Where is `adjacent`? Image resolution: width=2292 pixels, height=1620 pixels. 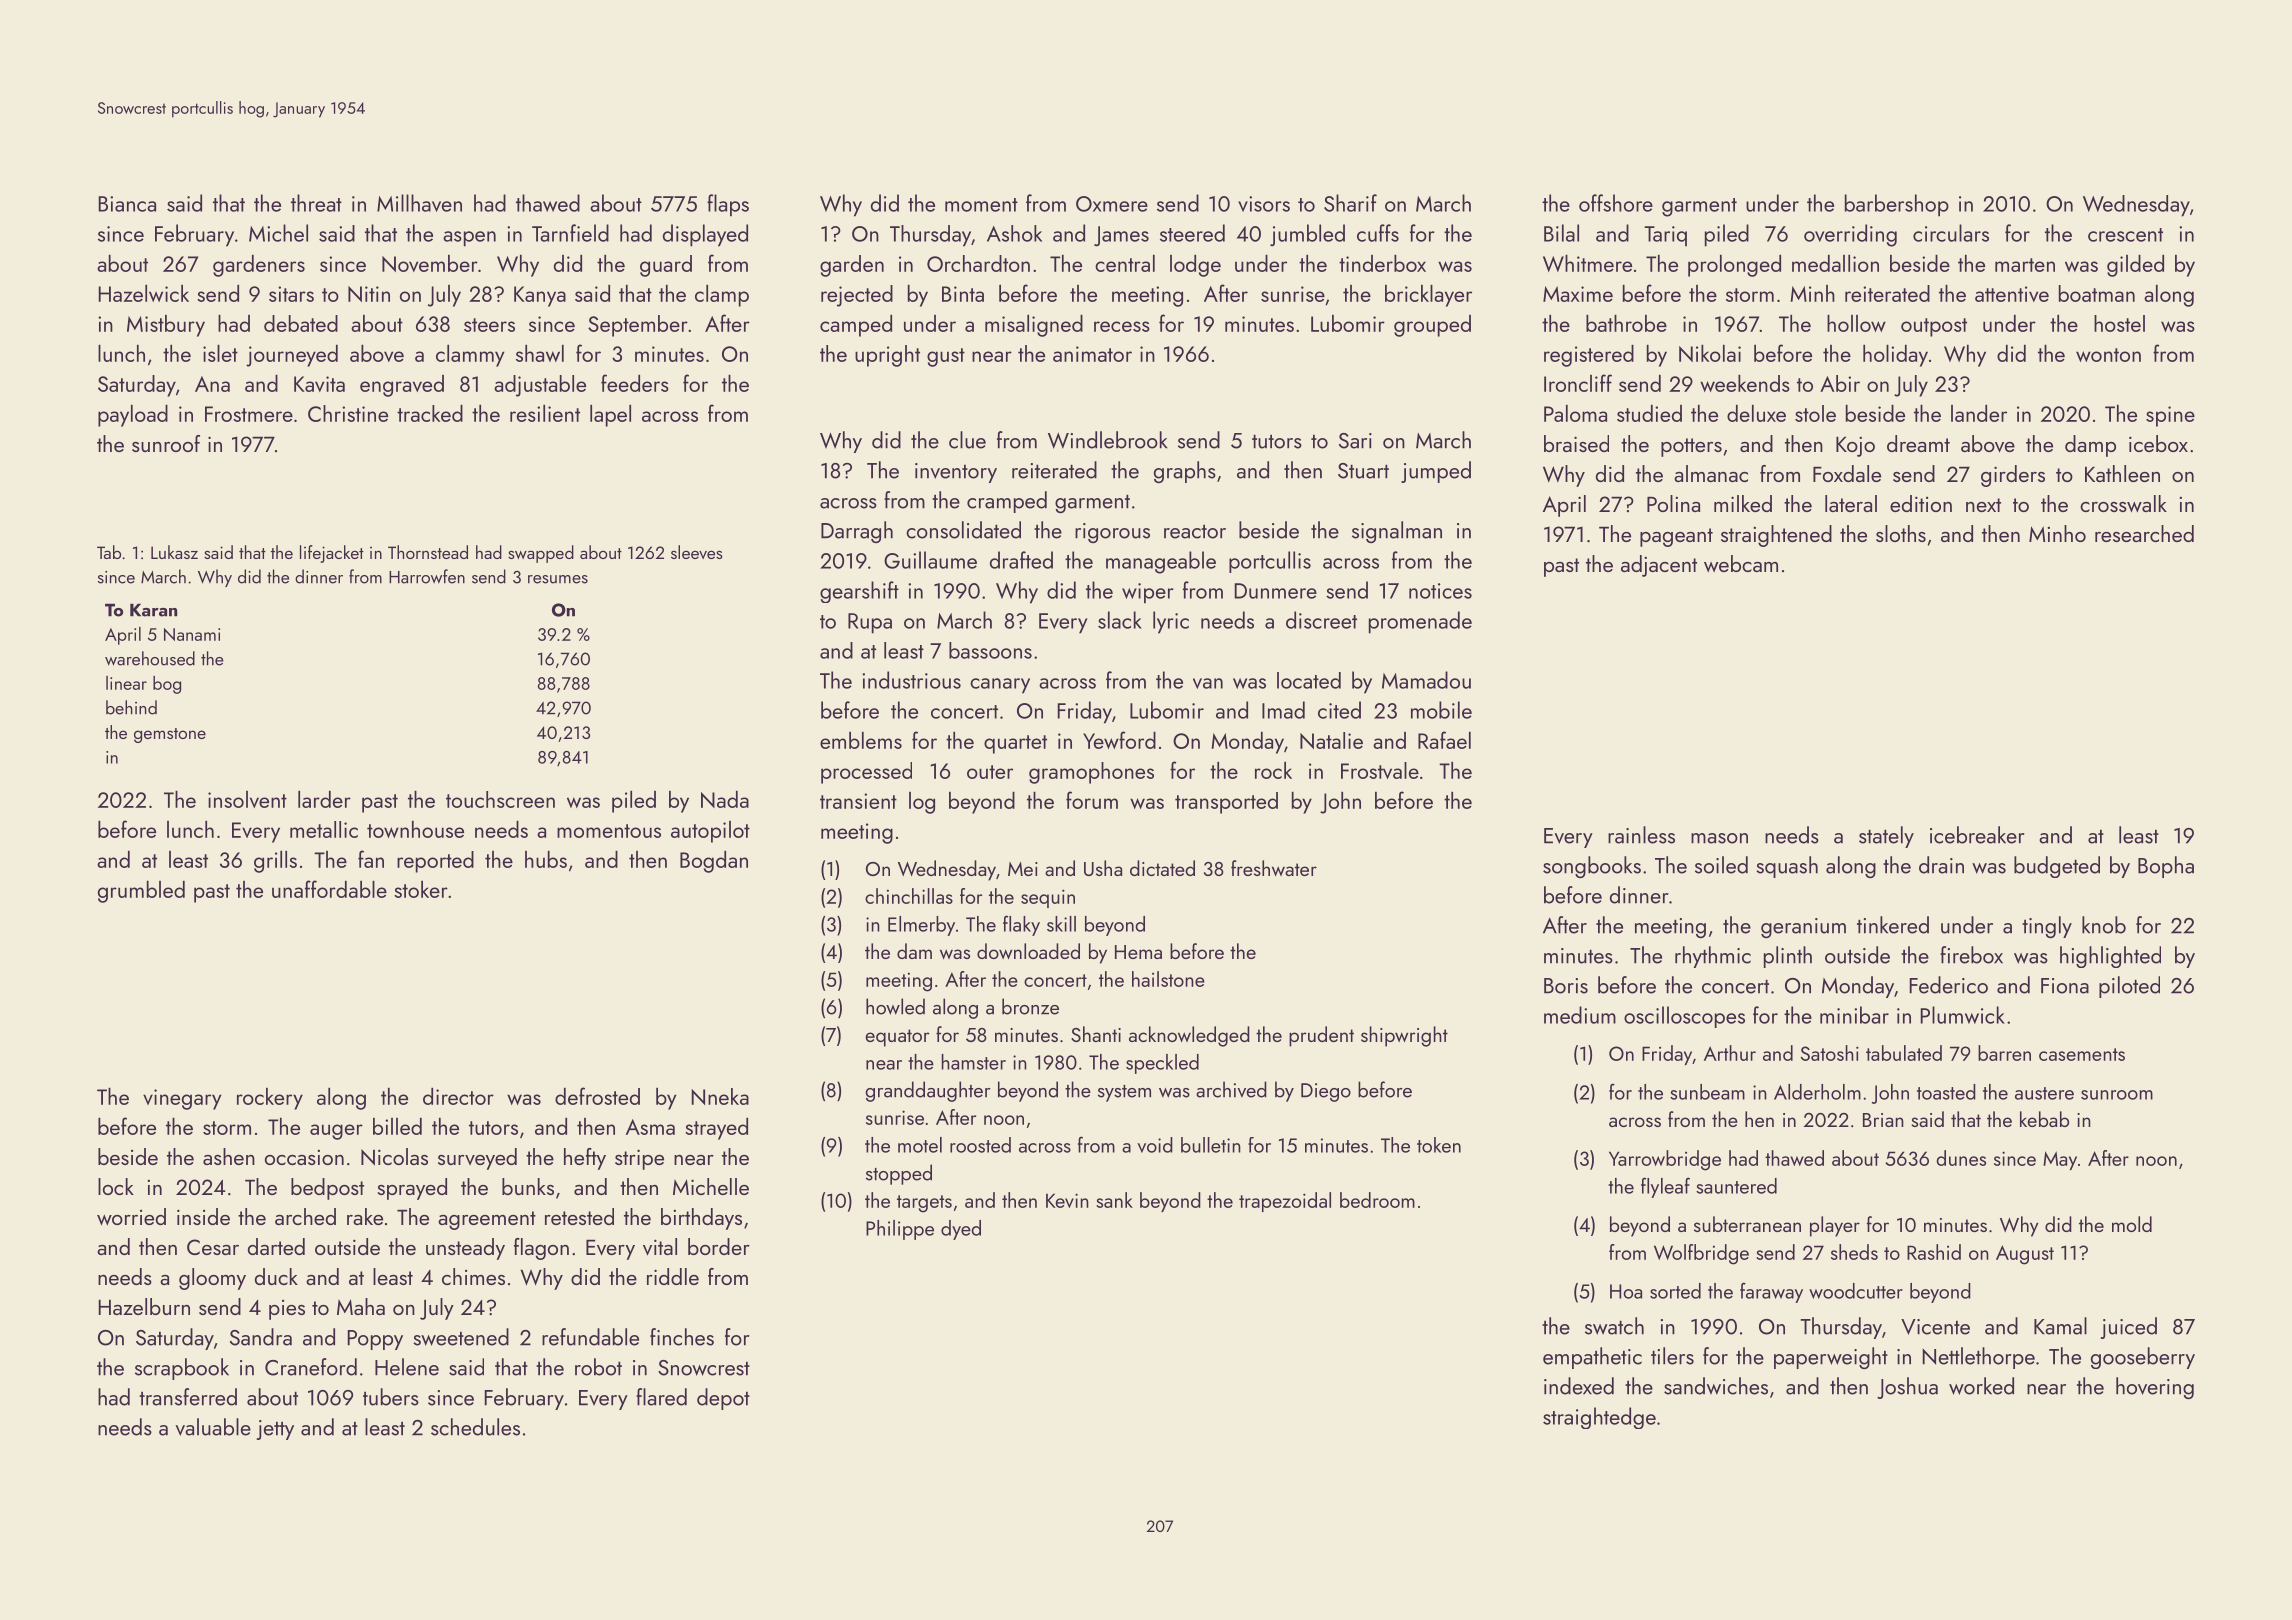 adjacent is located at coordinates (1659, 566).
